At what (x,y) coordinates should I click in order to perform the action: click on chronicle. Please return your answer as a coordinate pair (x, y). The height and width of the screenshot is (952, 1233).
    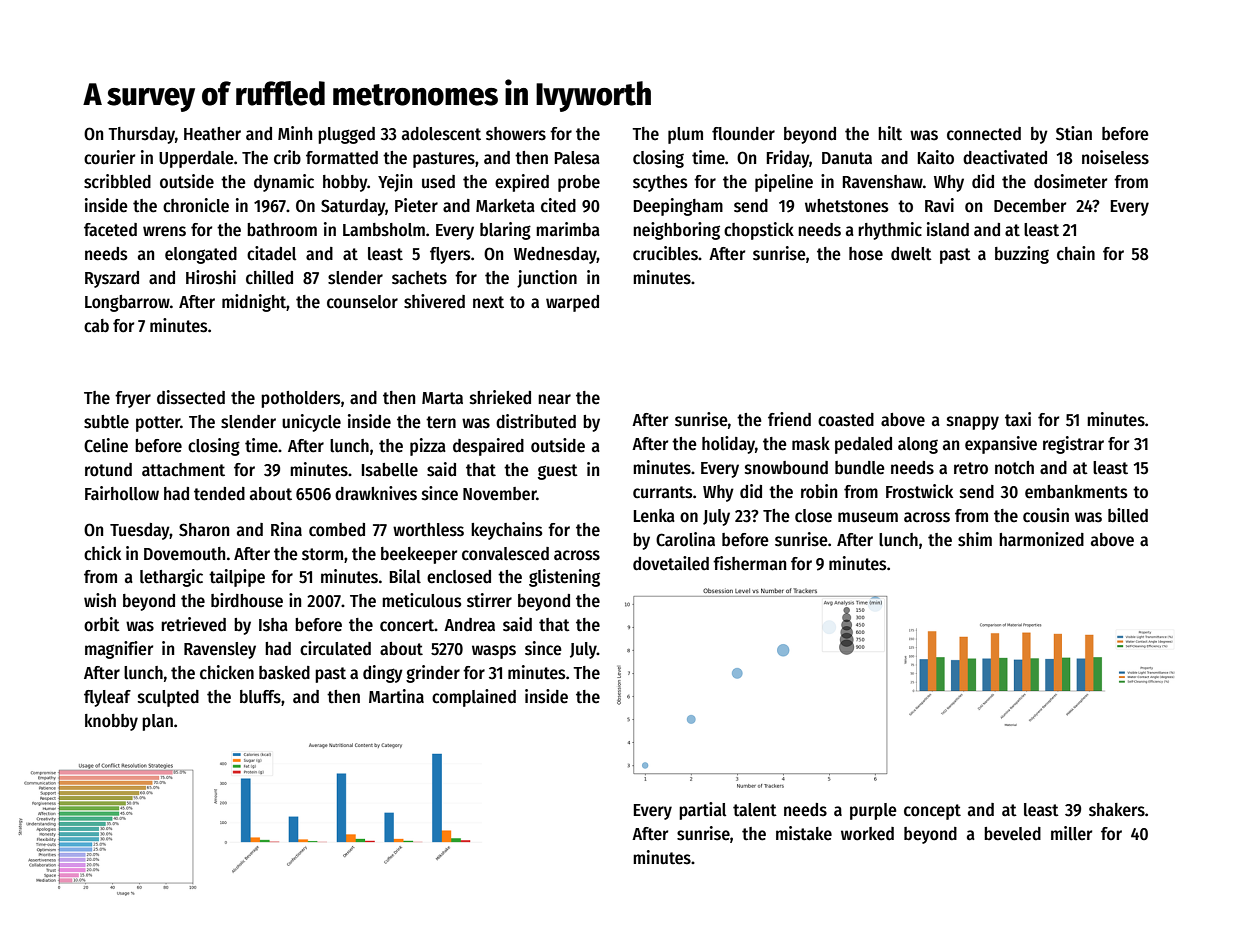
    Looking at the image, I should click on (196, 205).
